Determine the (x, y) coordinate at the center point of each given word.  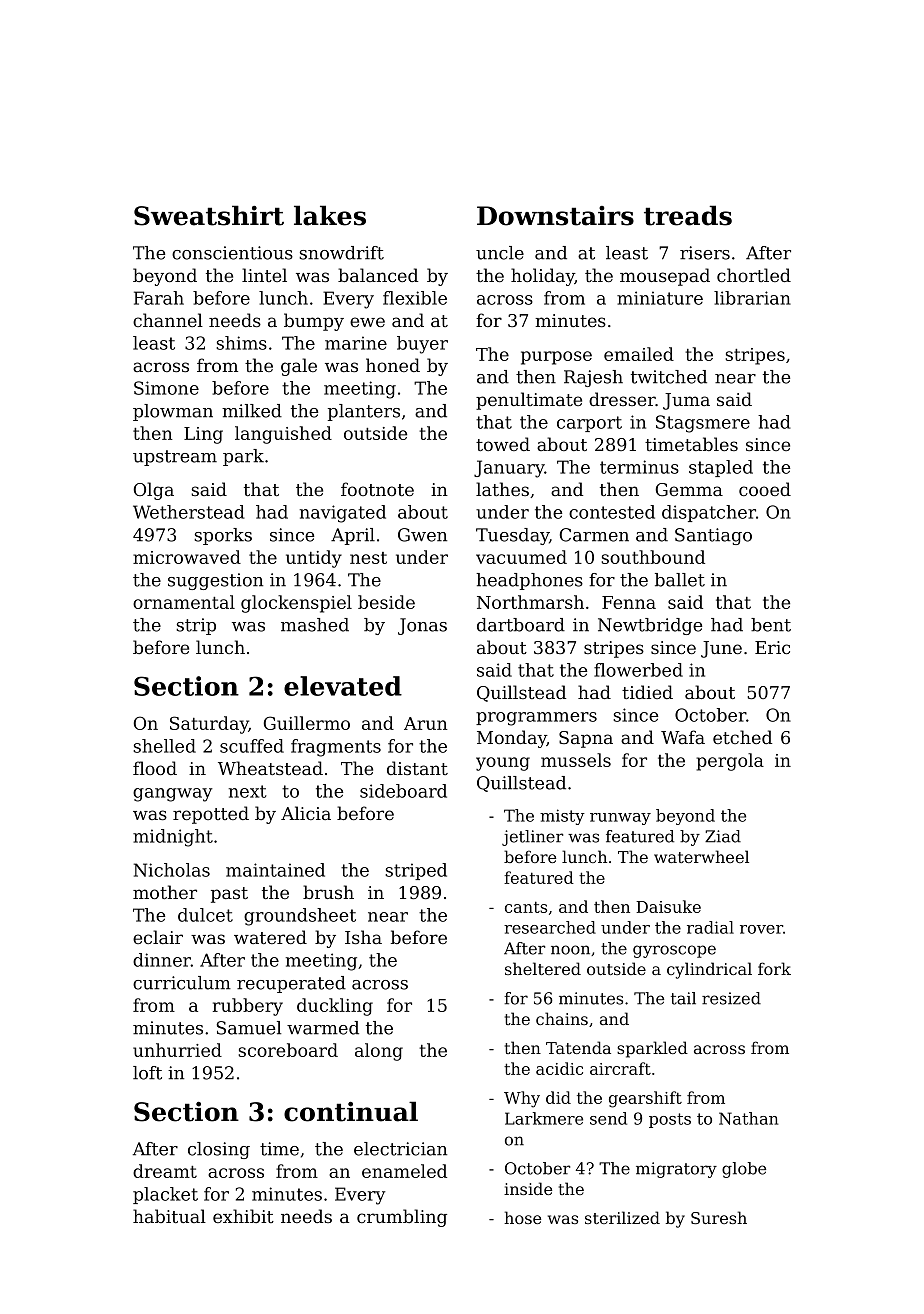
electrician (400, 1149)
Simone (166, 388)
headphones (529, 581)
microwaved (187, 557)
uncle (500, 253)
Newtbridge (650, 626)
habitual (169, 1216)
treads (688, 215)
